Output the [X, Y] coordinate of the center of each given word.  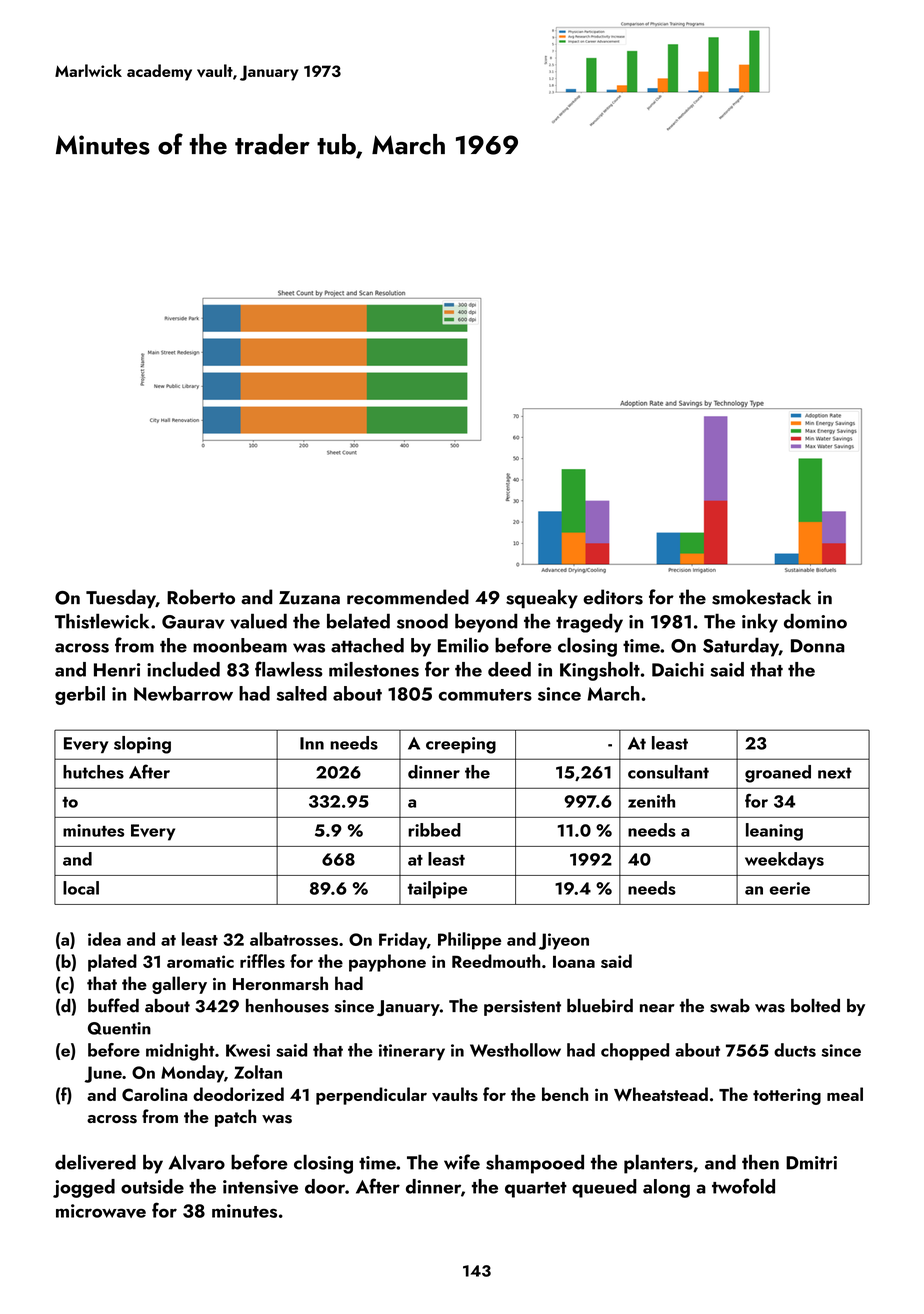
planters [658, 1164]
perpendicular [371, 1096]
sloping [142, 745]
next [835, 773]
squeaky [542, 598]
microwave [101, 1211]
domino [815, 621]
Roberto [201, 597]
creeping [461, 745]
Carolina [154, 1094]
